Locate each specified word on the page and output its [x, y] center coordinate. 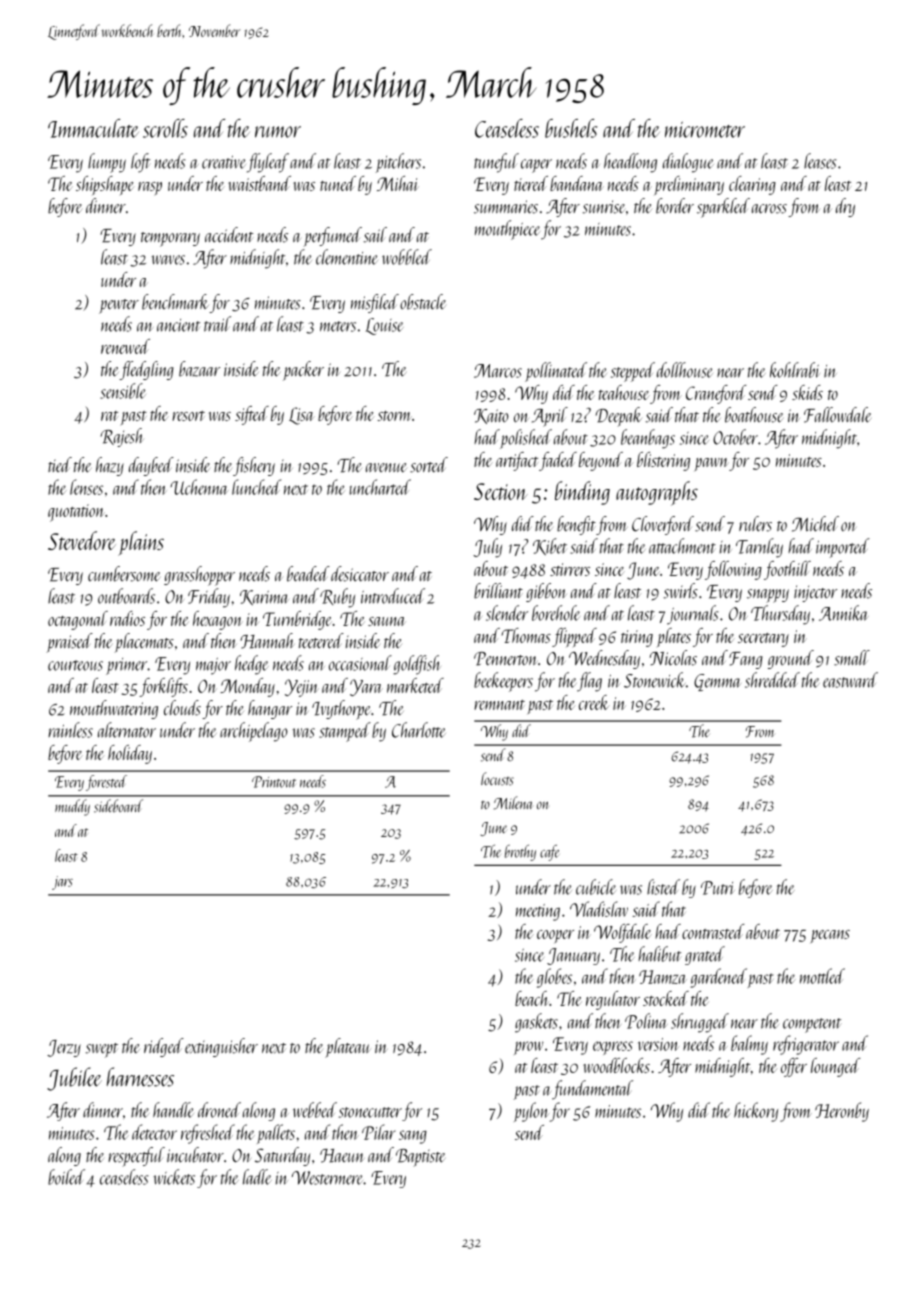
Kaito [491, 416]
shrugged [700, 1023]
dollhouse [685, 370]
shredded [772, 680]
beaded [308, 574]
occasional [360, 663]
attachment [682, 546]
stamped [345, 732]
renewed [125, 346]
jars [62, 883]
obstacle [423, 302]
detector [154, 1132]
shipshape [105, 186]
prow [529, 1048]
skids [807, 392]
